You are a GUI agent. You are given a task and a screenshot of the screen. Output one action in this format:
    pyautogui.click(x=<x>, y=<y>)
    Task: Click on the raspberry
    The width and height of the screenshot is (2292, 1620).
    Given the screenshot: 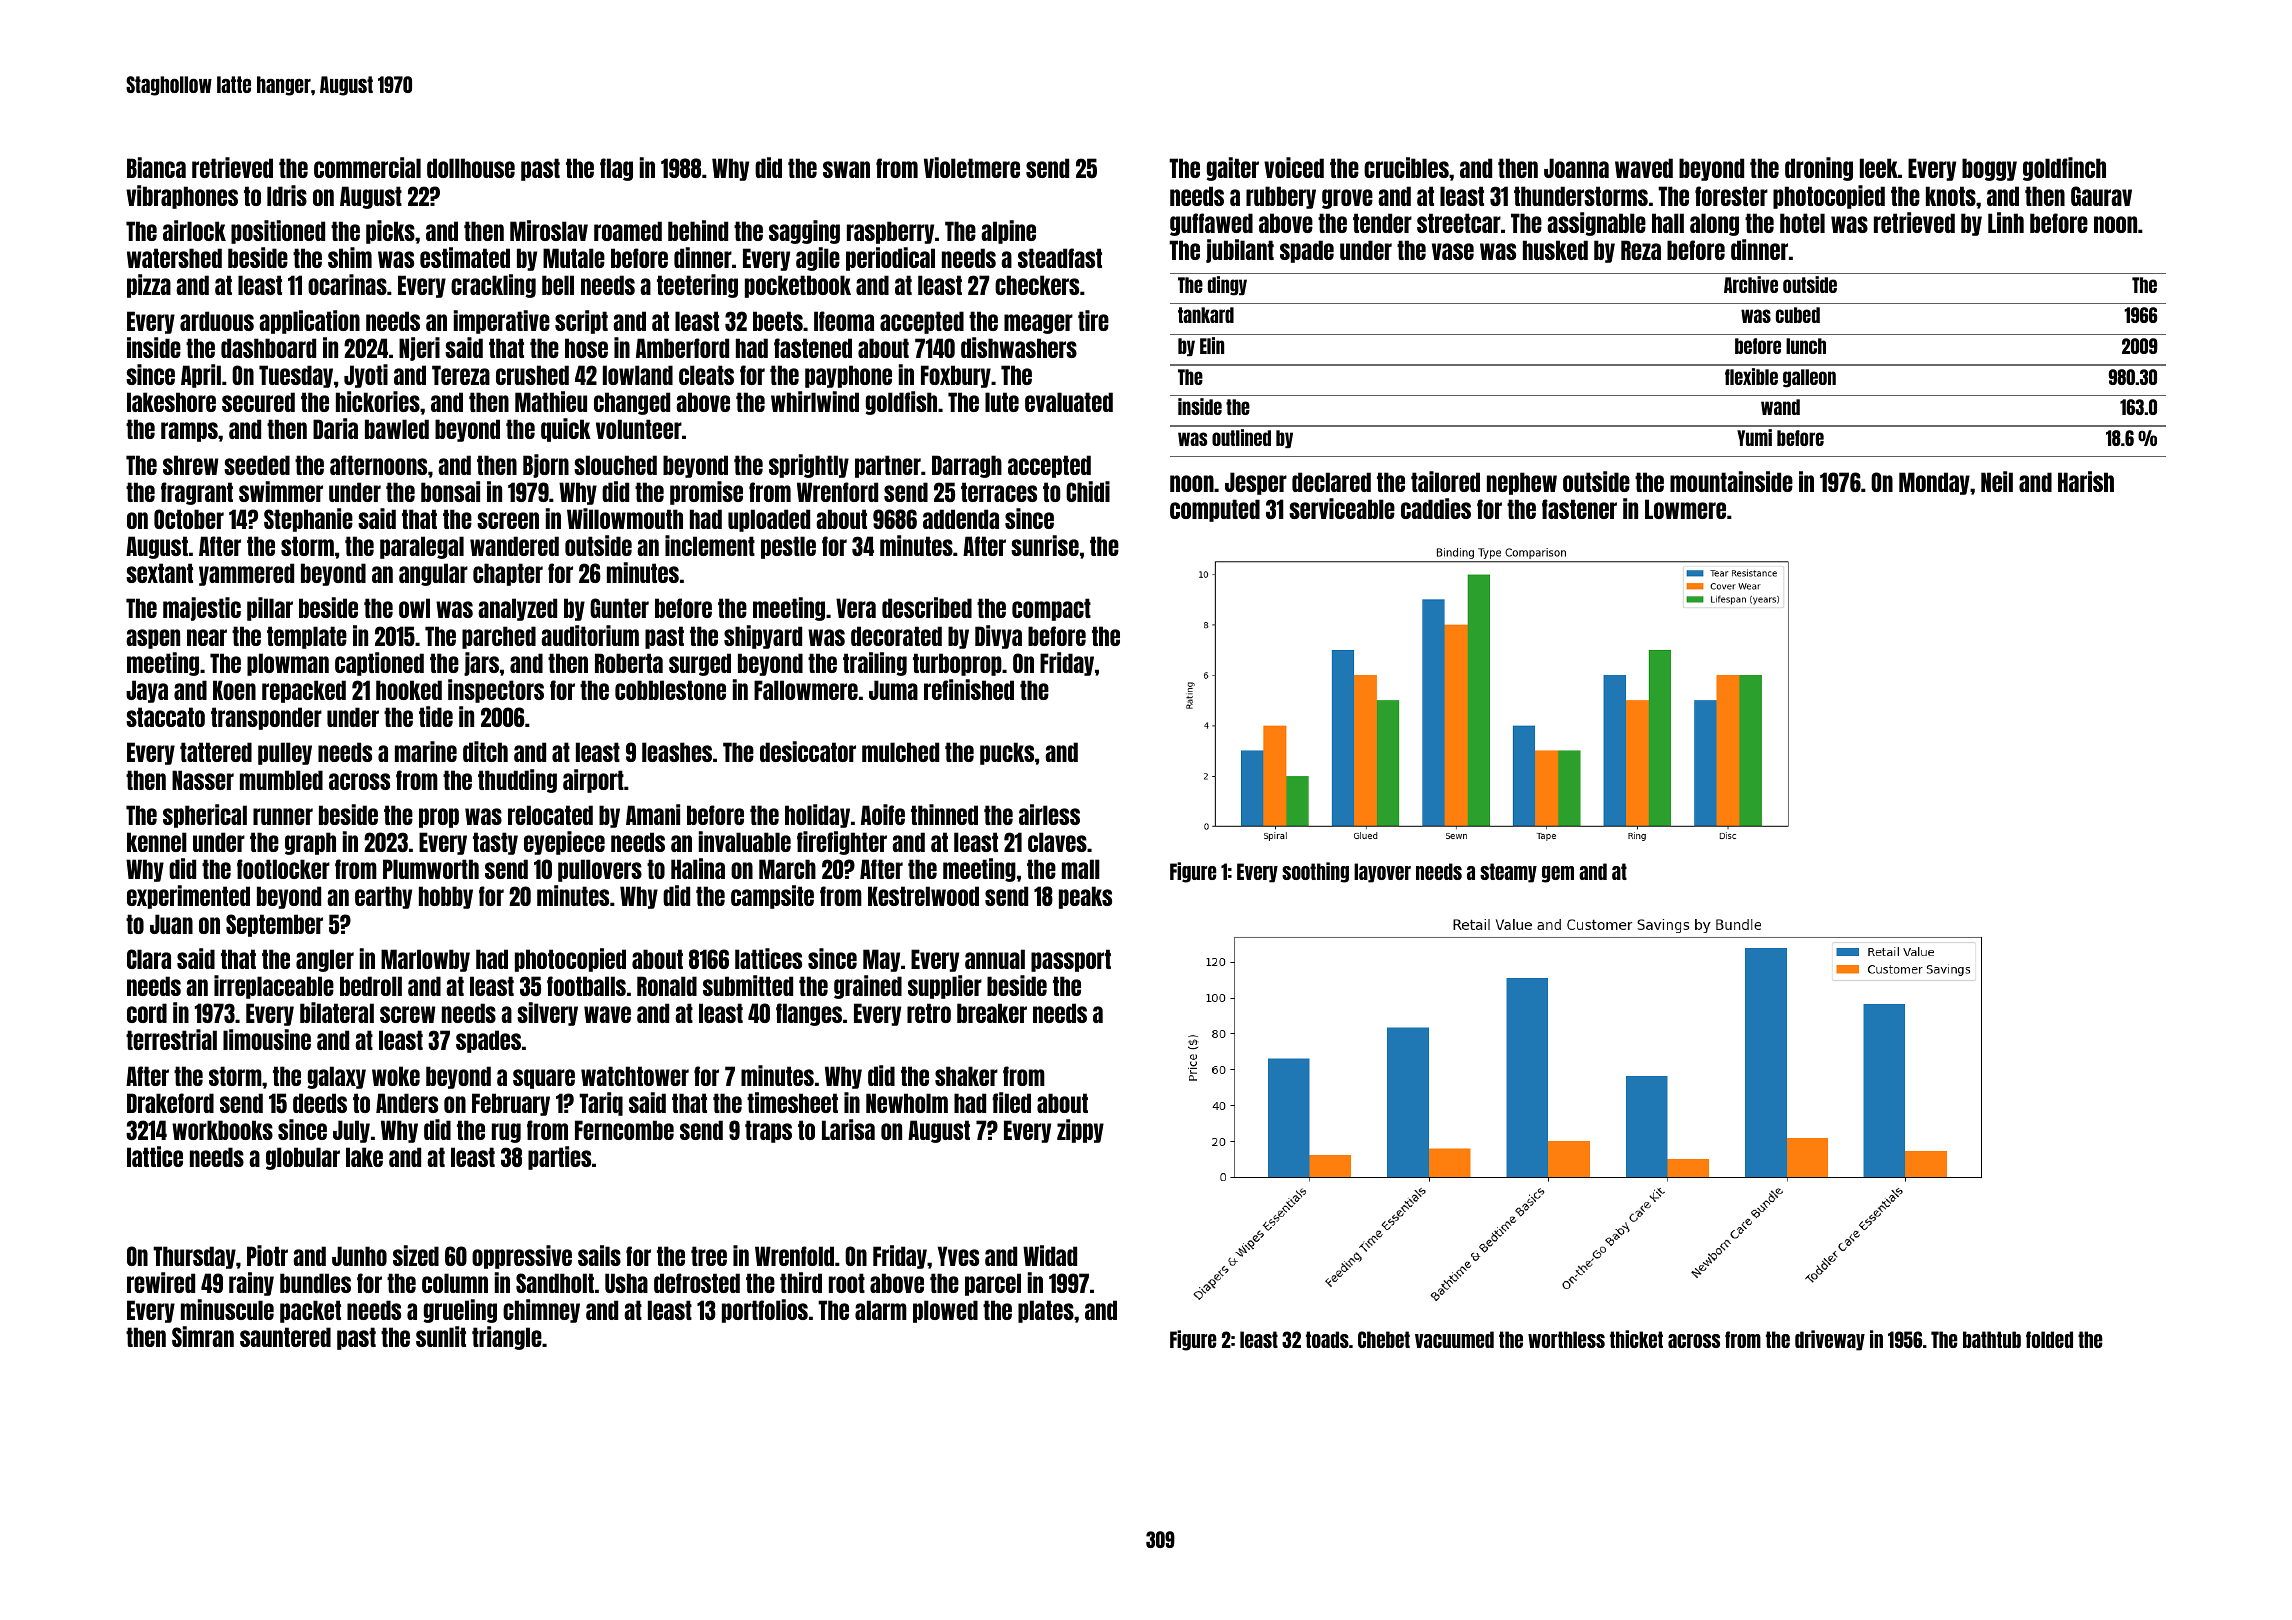 What is the action you would take?
    pyautogui.click(x=890, y=232)
